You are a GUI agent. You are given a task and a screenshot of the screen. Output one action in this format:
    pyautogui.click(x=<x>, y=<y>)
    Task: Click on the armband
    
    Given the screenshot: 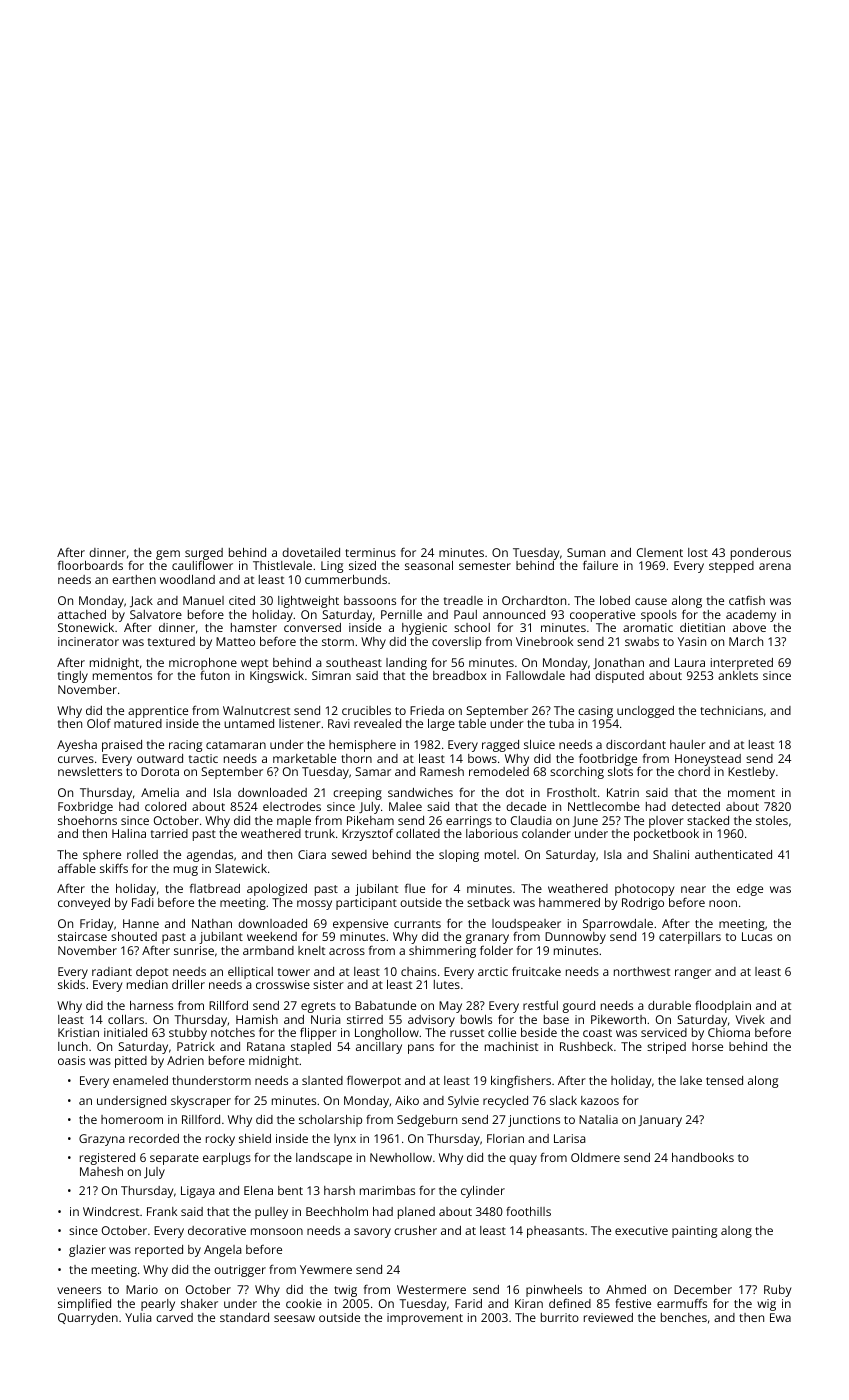 What is the action you would take?
    pyautogui.click(x=268, y=950)
